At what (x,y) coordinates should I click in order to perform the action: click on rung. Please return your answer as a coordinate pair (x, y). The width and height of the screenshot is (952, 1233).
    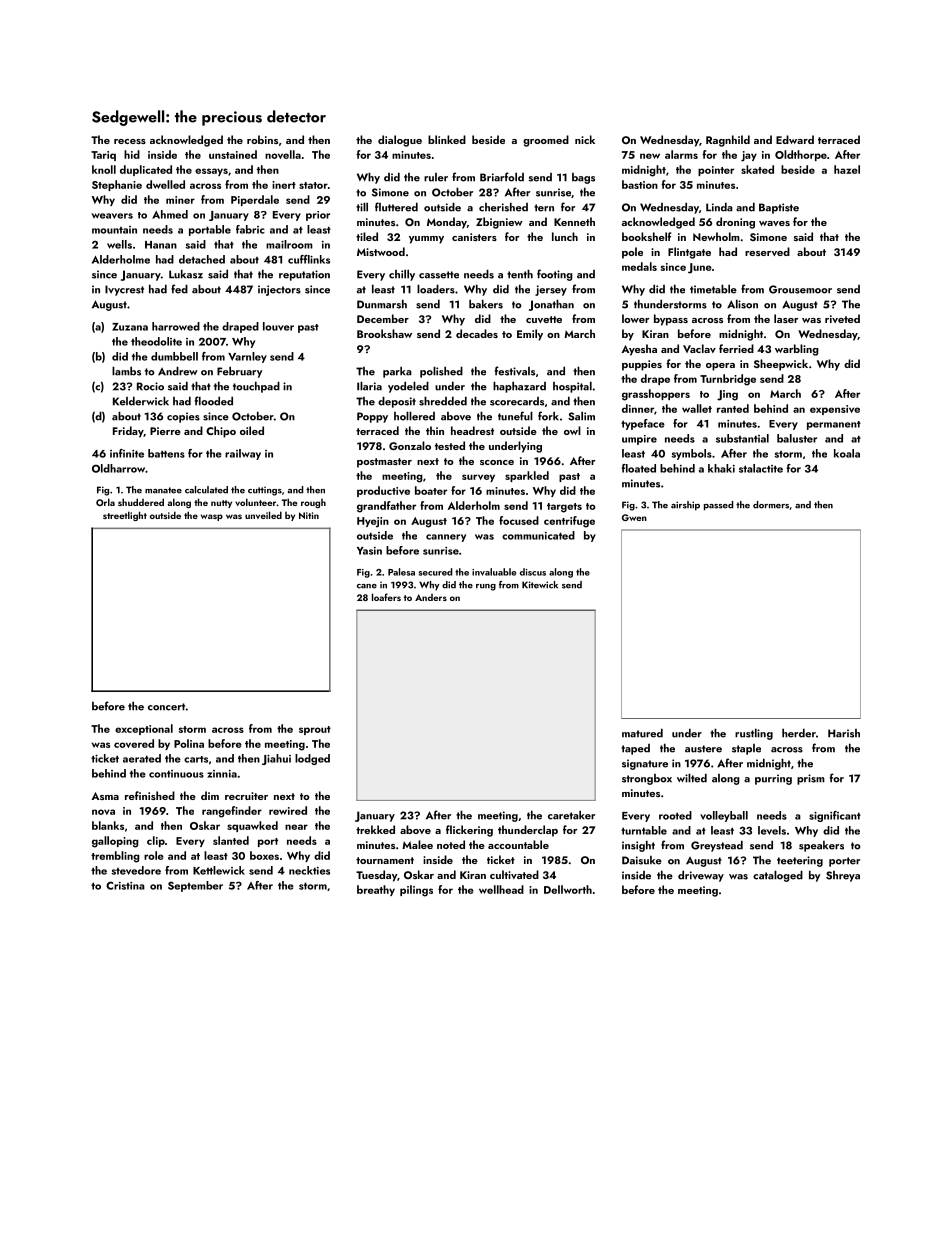
    Looking at the image, I should click on (486, 587).
